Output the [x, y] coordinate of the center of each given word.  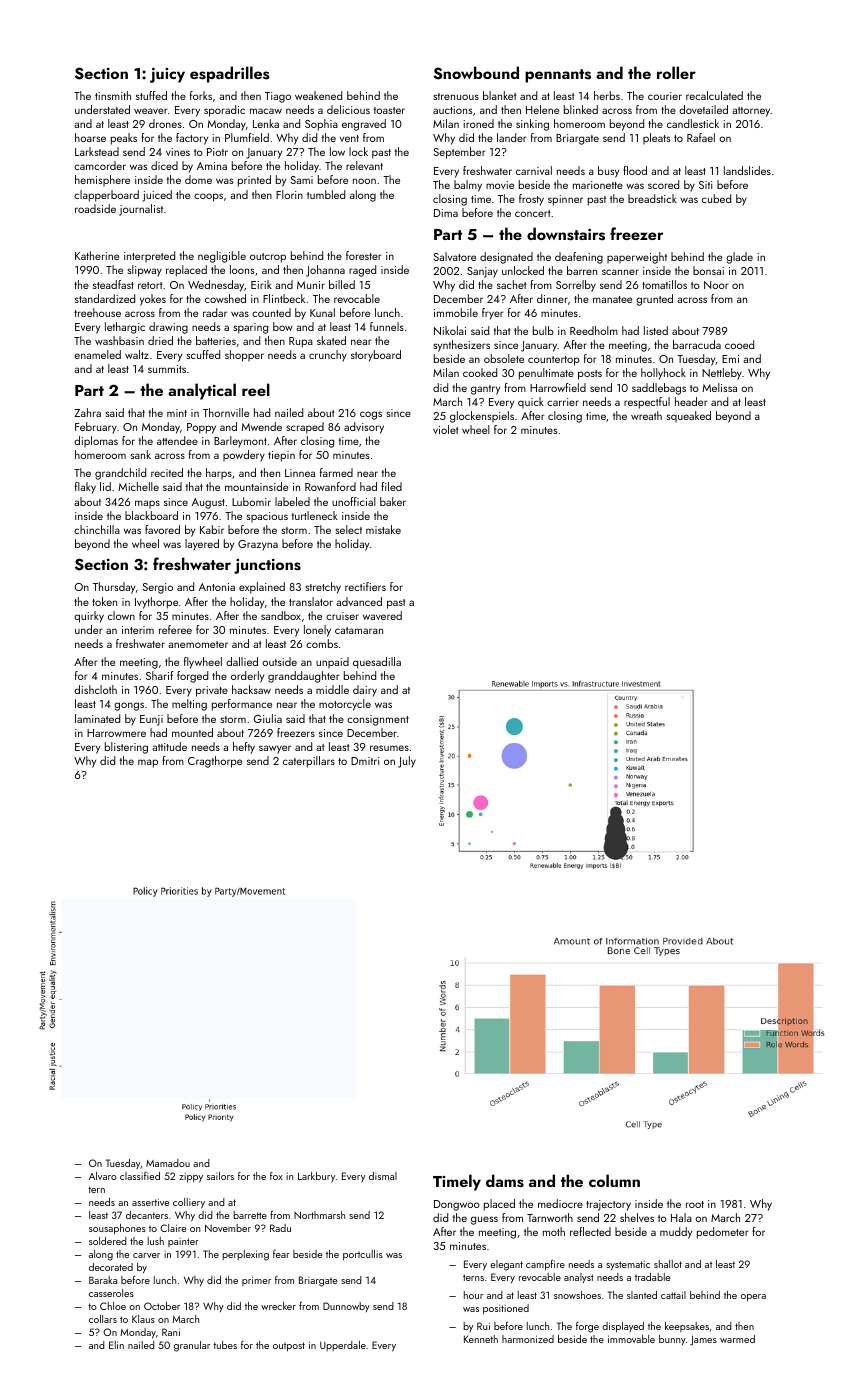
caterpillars [309, 762]
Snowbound [476, 73]
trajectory [608, 1205]
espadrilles [230, 74]
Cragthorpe [215, 762]
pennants [558, 76]
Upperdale [343, 1346]
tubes [225, 1345]
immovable [631, 1339]
